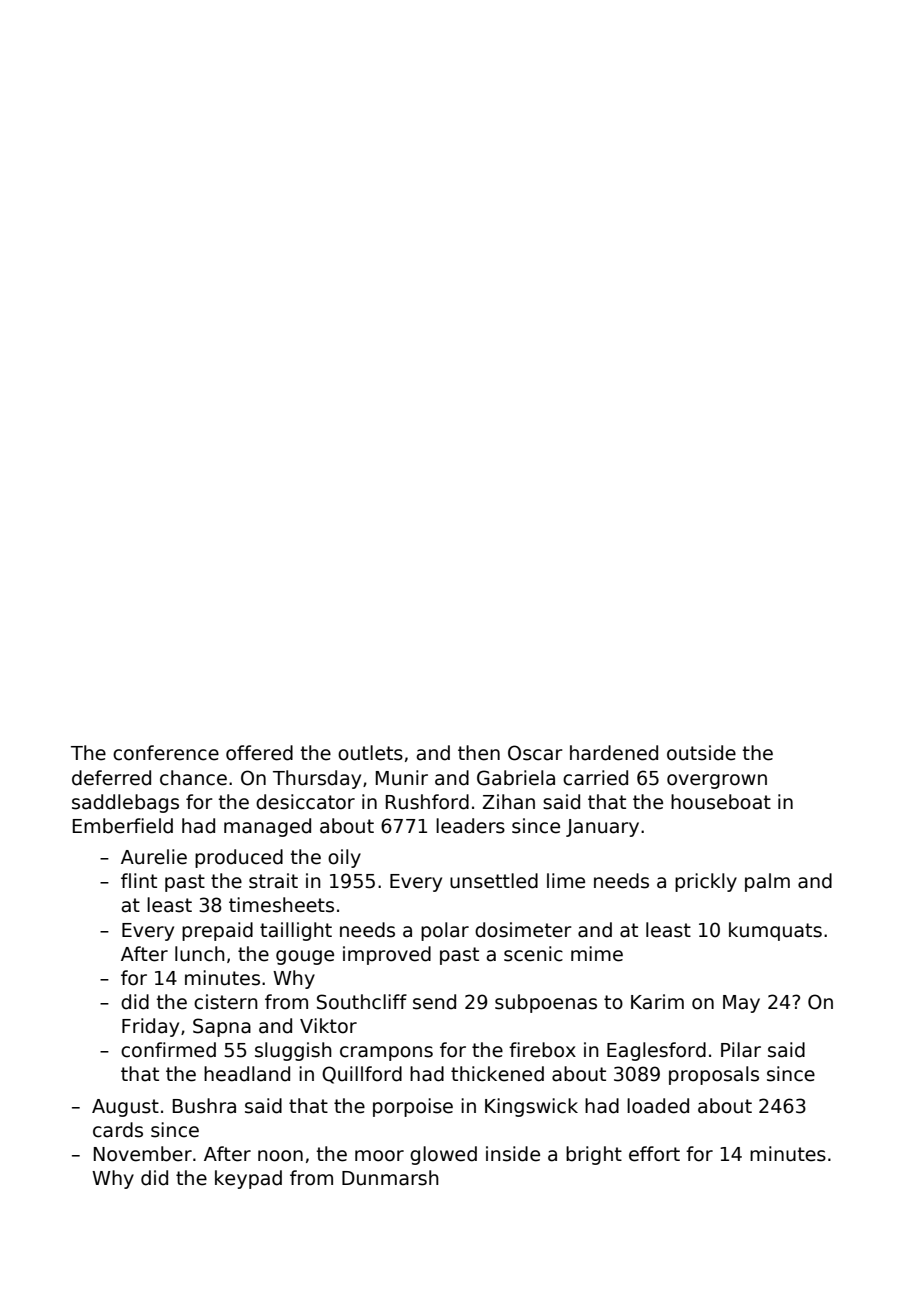  Describe the element at coordinates (248, 1179) in the document. I see `keypad` at that location.
